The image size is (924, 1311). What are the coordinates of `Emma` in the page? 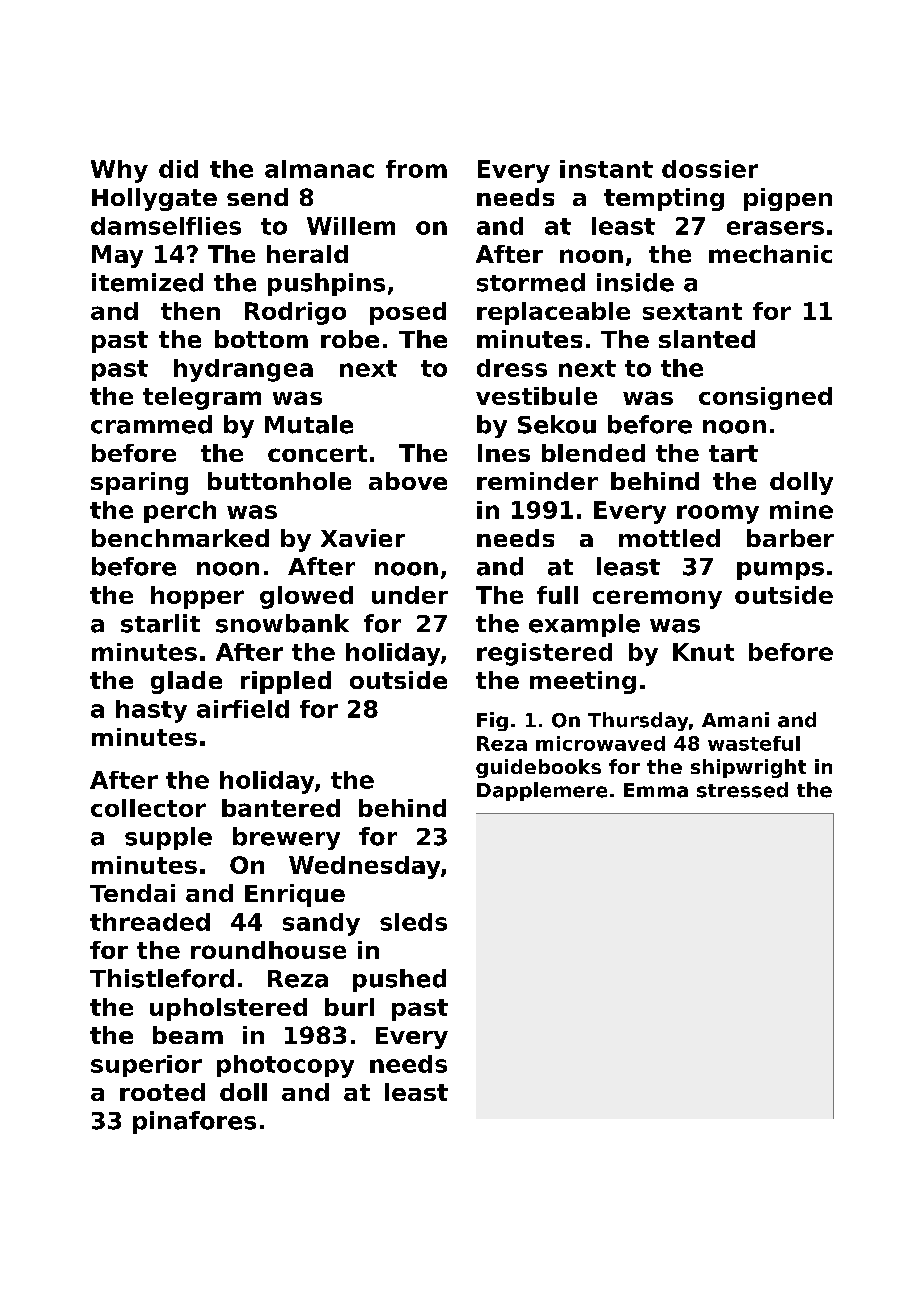 It's located at (656, 790).
